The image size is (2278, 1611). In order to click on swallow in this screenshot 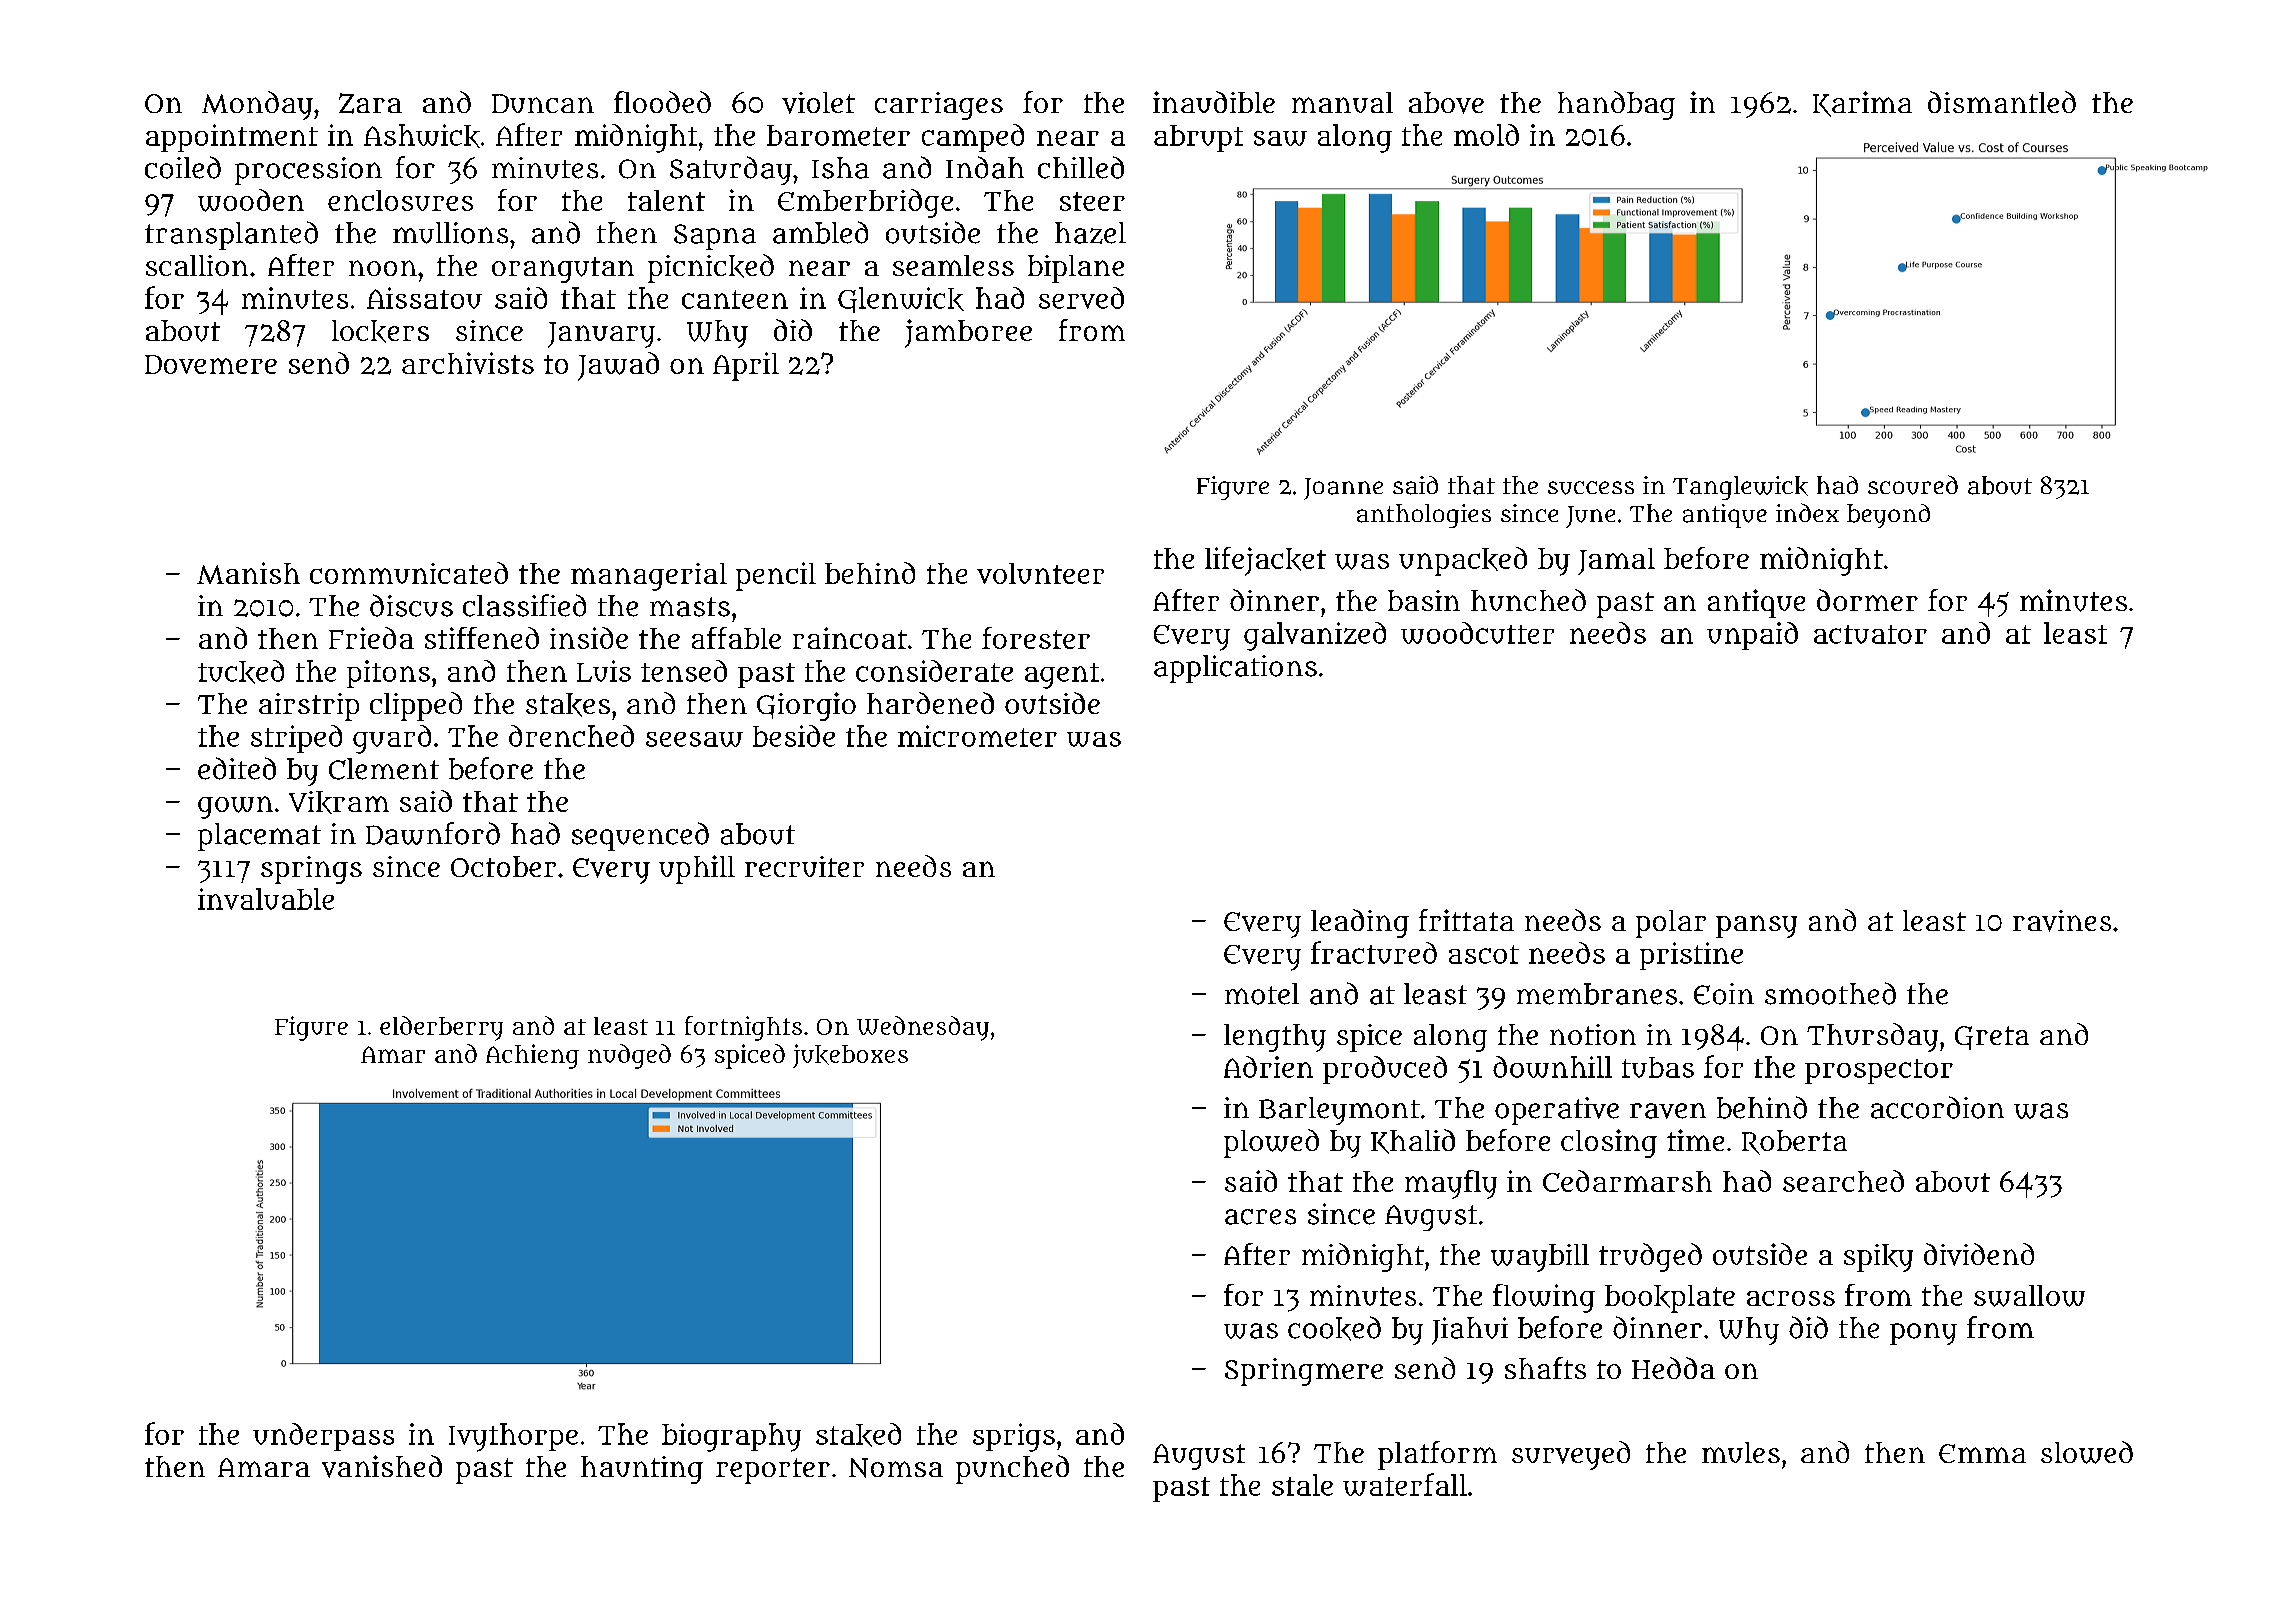, I will do `click(2029, 1296)`.
